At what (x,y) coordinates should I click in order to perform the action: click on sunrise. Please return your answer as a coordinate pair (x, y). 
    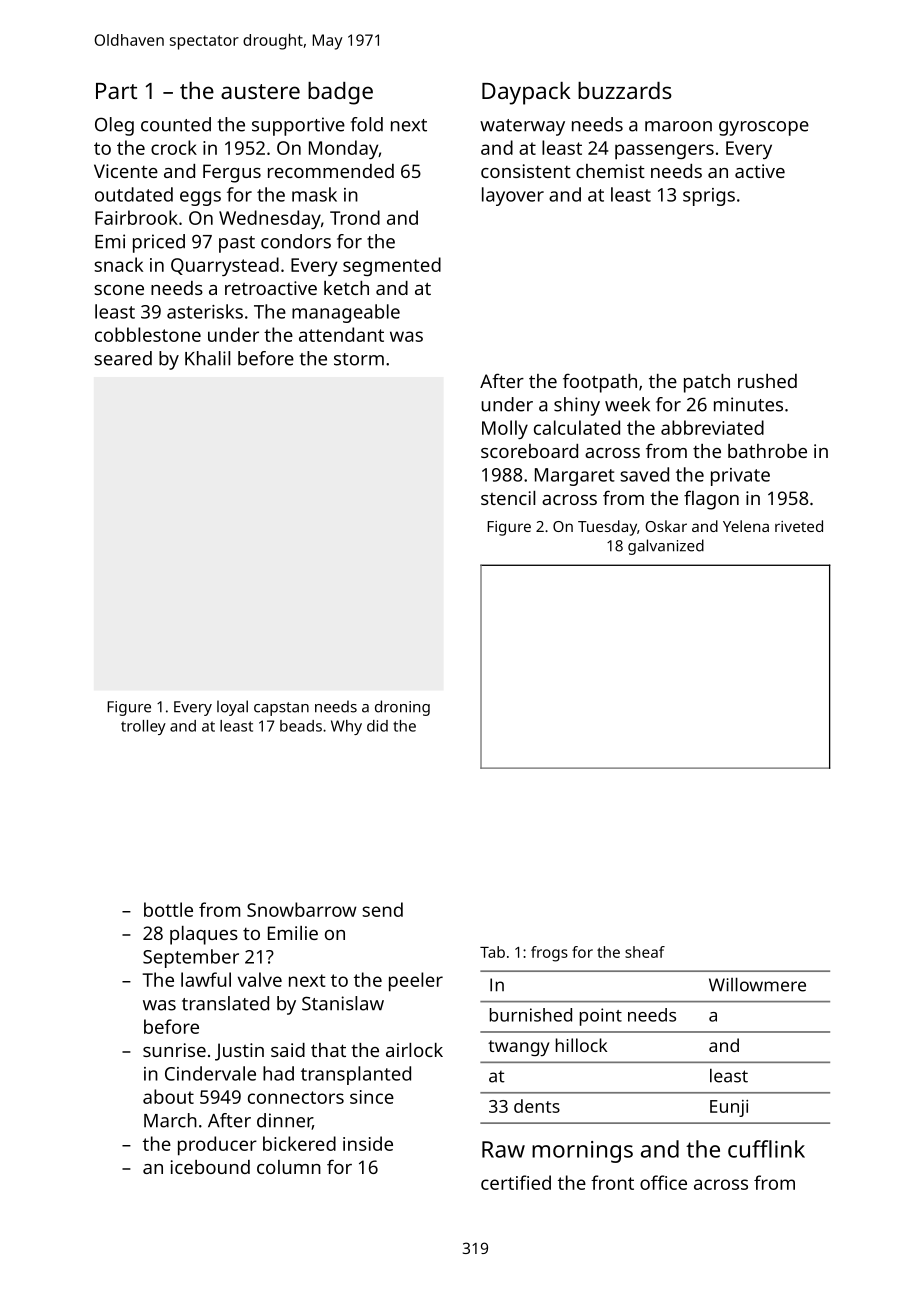
    Looking at the image, I should click on (174, 1050).
